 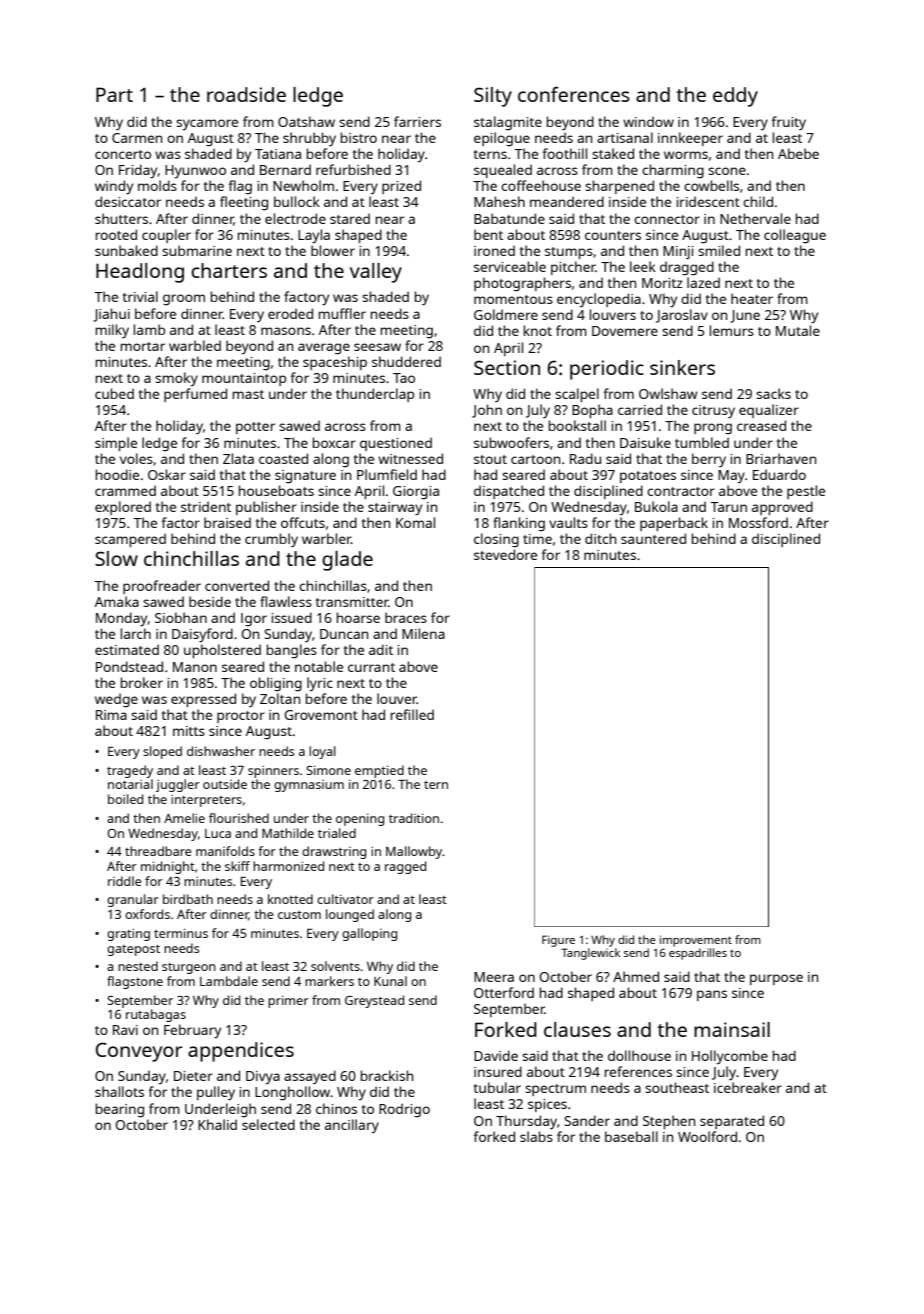 What do you see at coordinates (416, 493) in the screenshot?
I see `Giorgia` at bounding box center [416, 493].
